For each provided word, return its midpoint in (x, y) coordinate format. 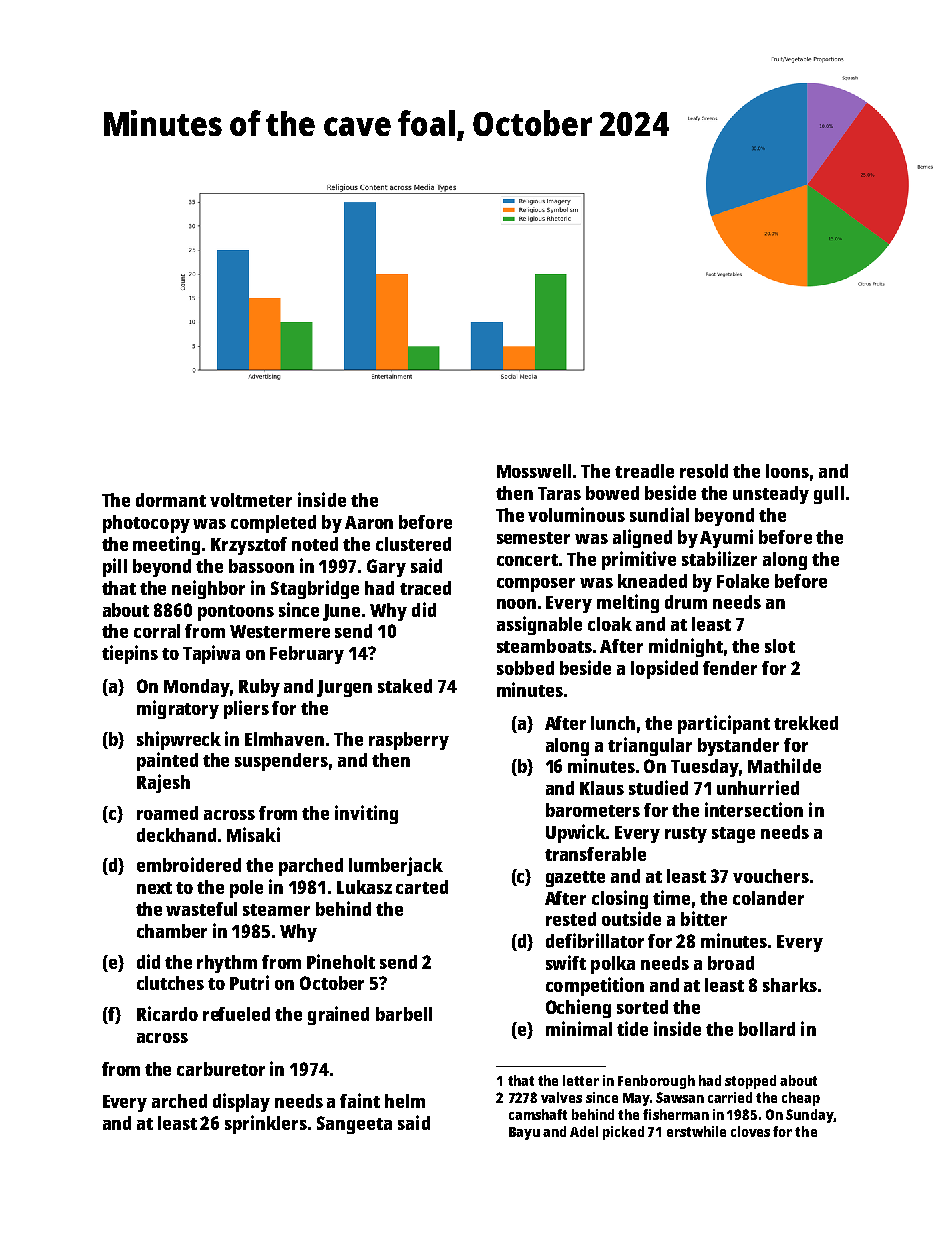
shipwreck (179, 740)
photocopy (146, 524)
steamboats (544, 646)
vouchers (771, 876)
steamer (276, 910)
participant (724, 724)
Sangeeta (354, 1125)
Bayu (524, 1133)
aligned (642, 538)
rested (571, 919)
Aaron (369, 522)
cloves (750, 1131)
